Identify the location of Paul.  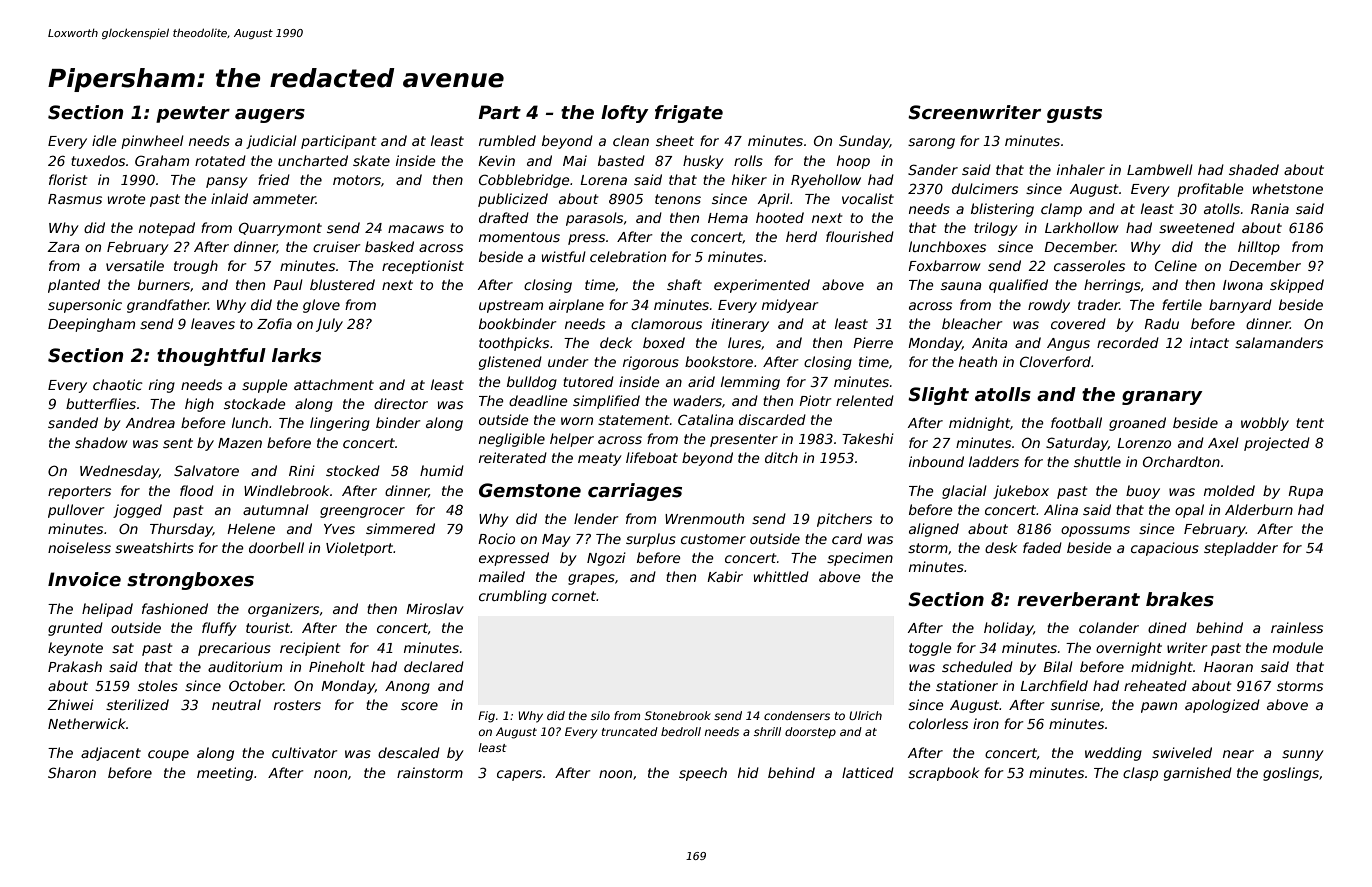
(288, 284).
